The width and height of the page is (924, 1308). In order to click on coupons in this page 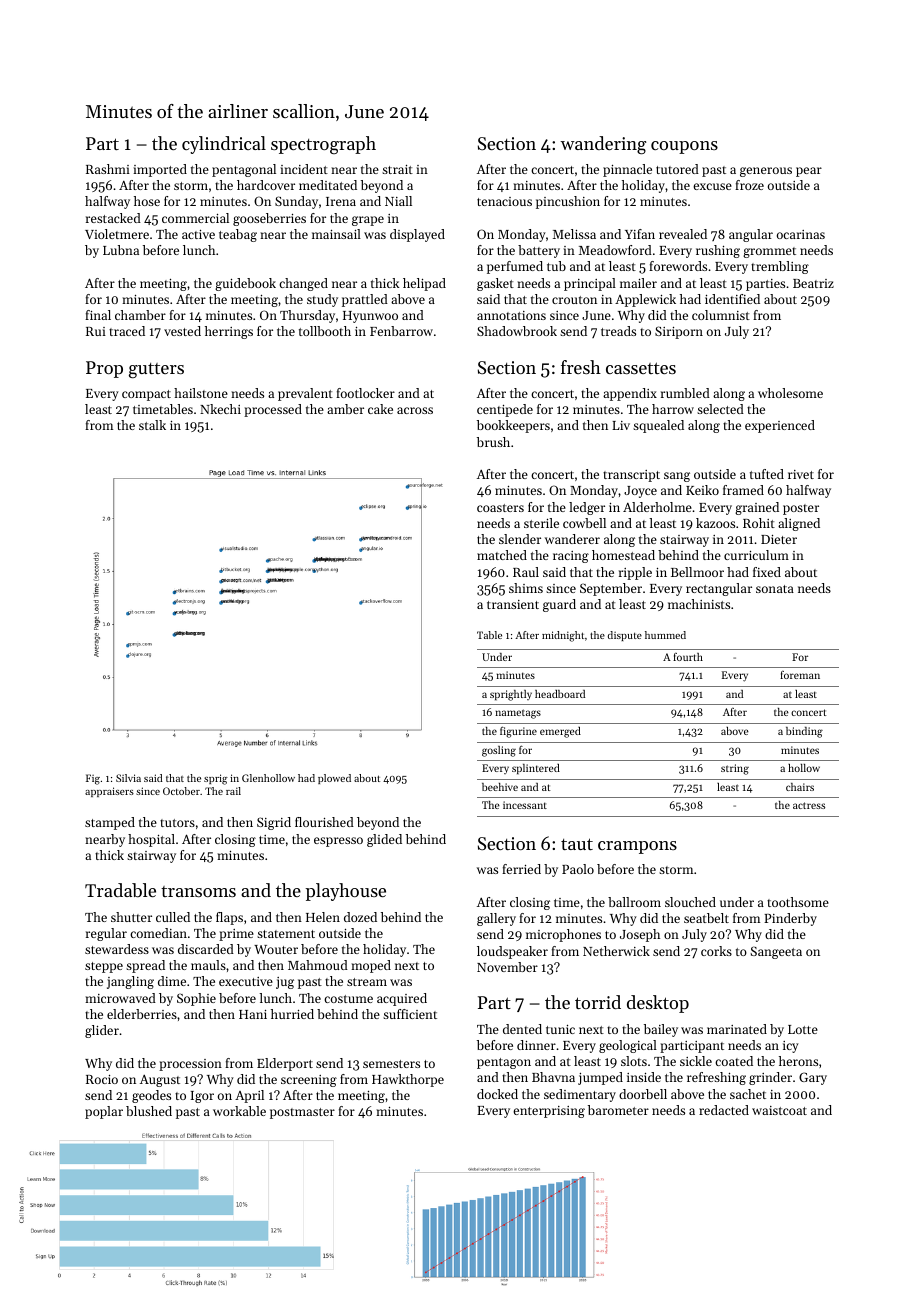, I will do `click(684, 147)`.
